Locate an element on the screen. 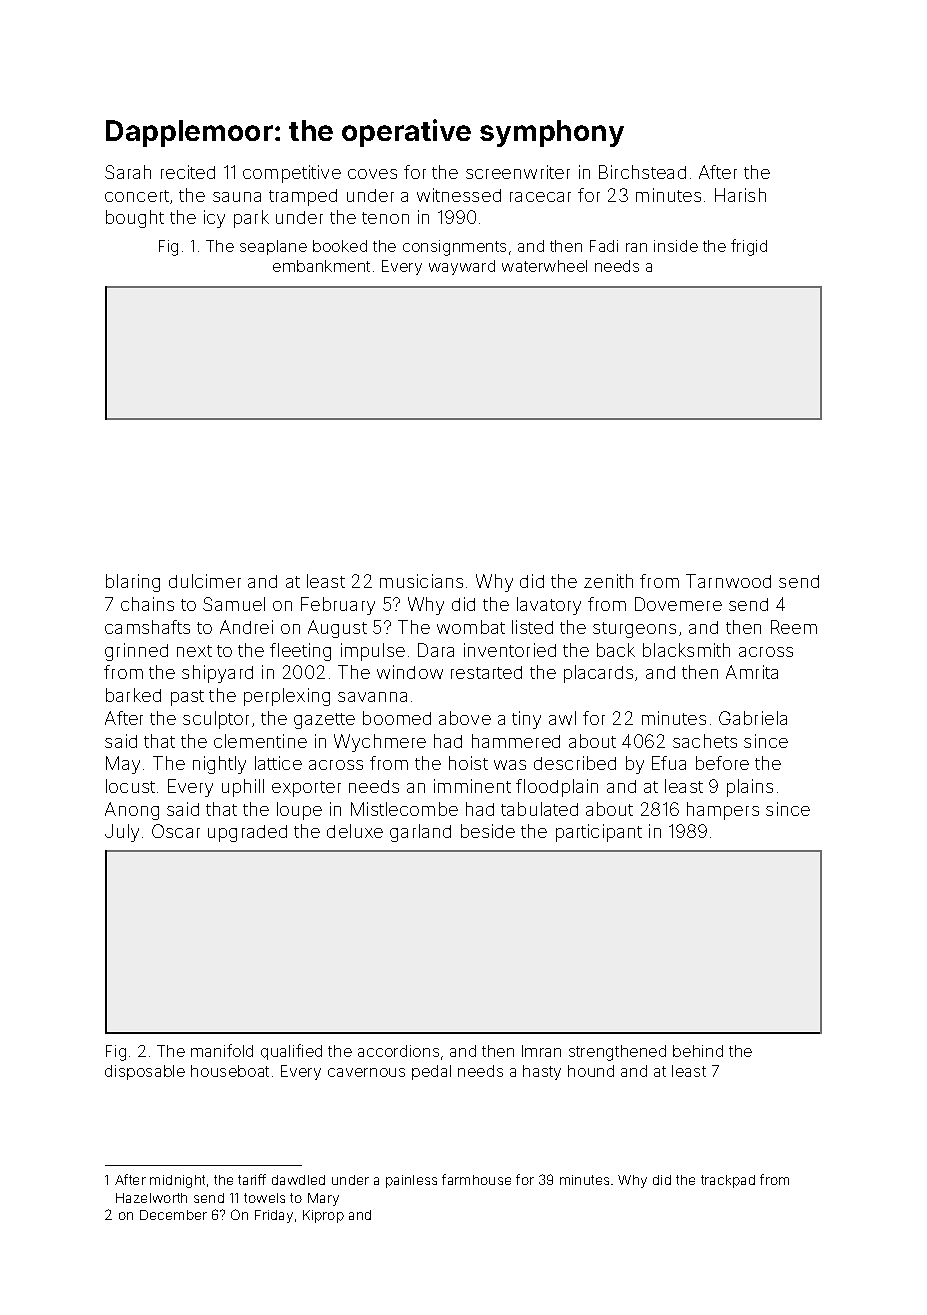  July is located at coordinates (122, 833).
